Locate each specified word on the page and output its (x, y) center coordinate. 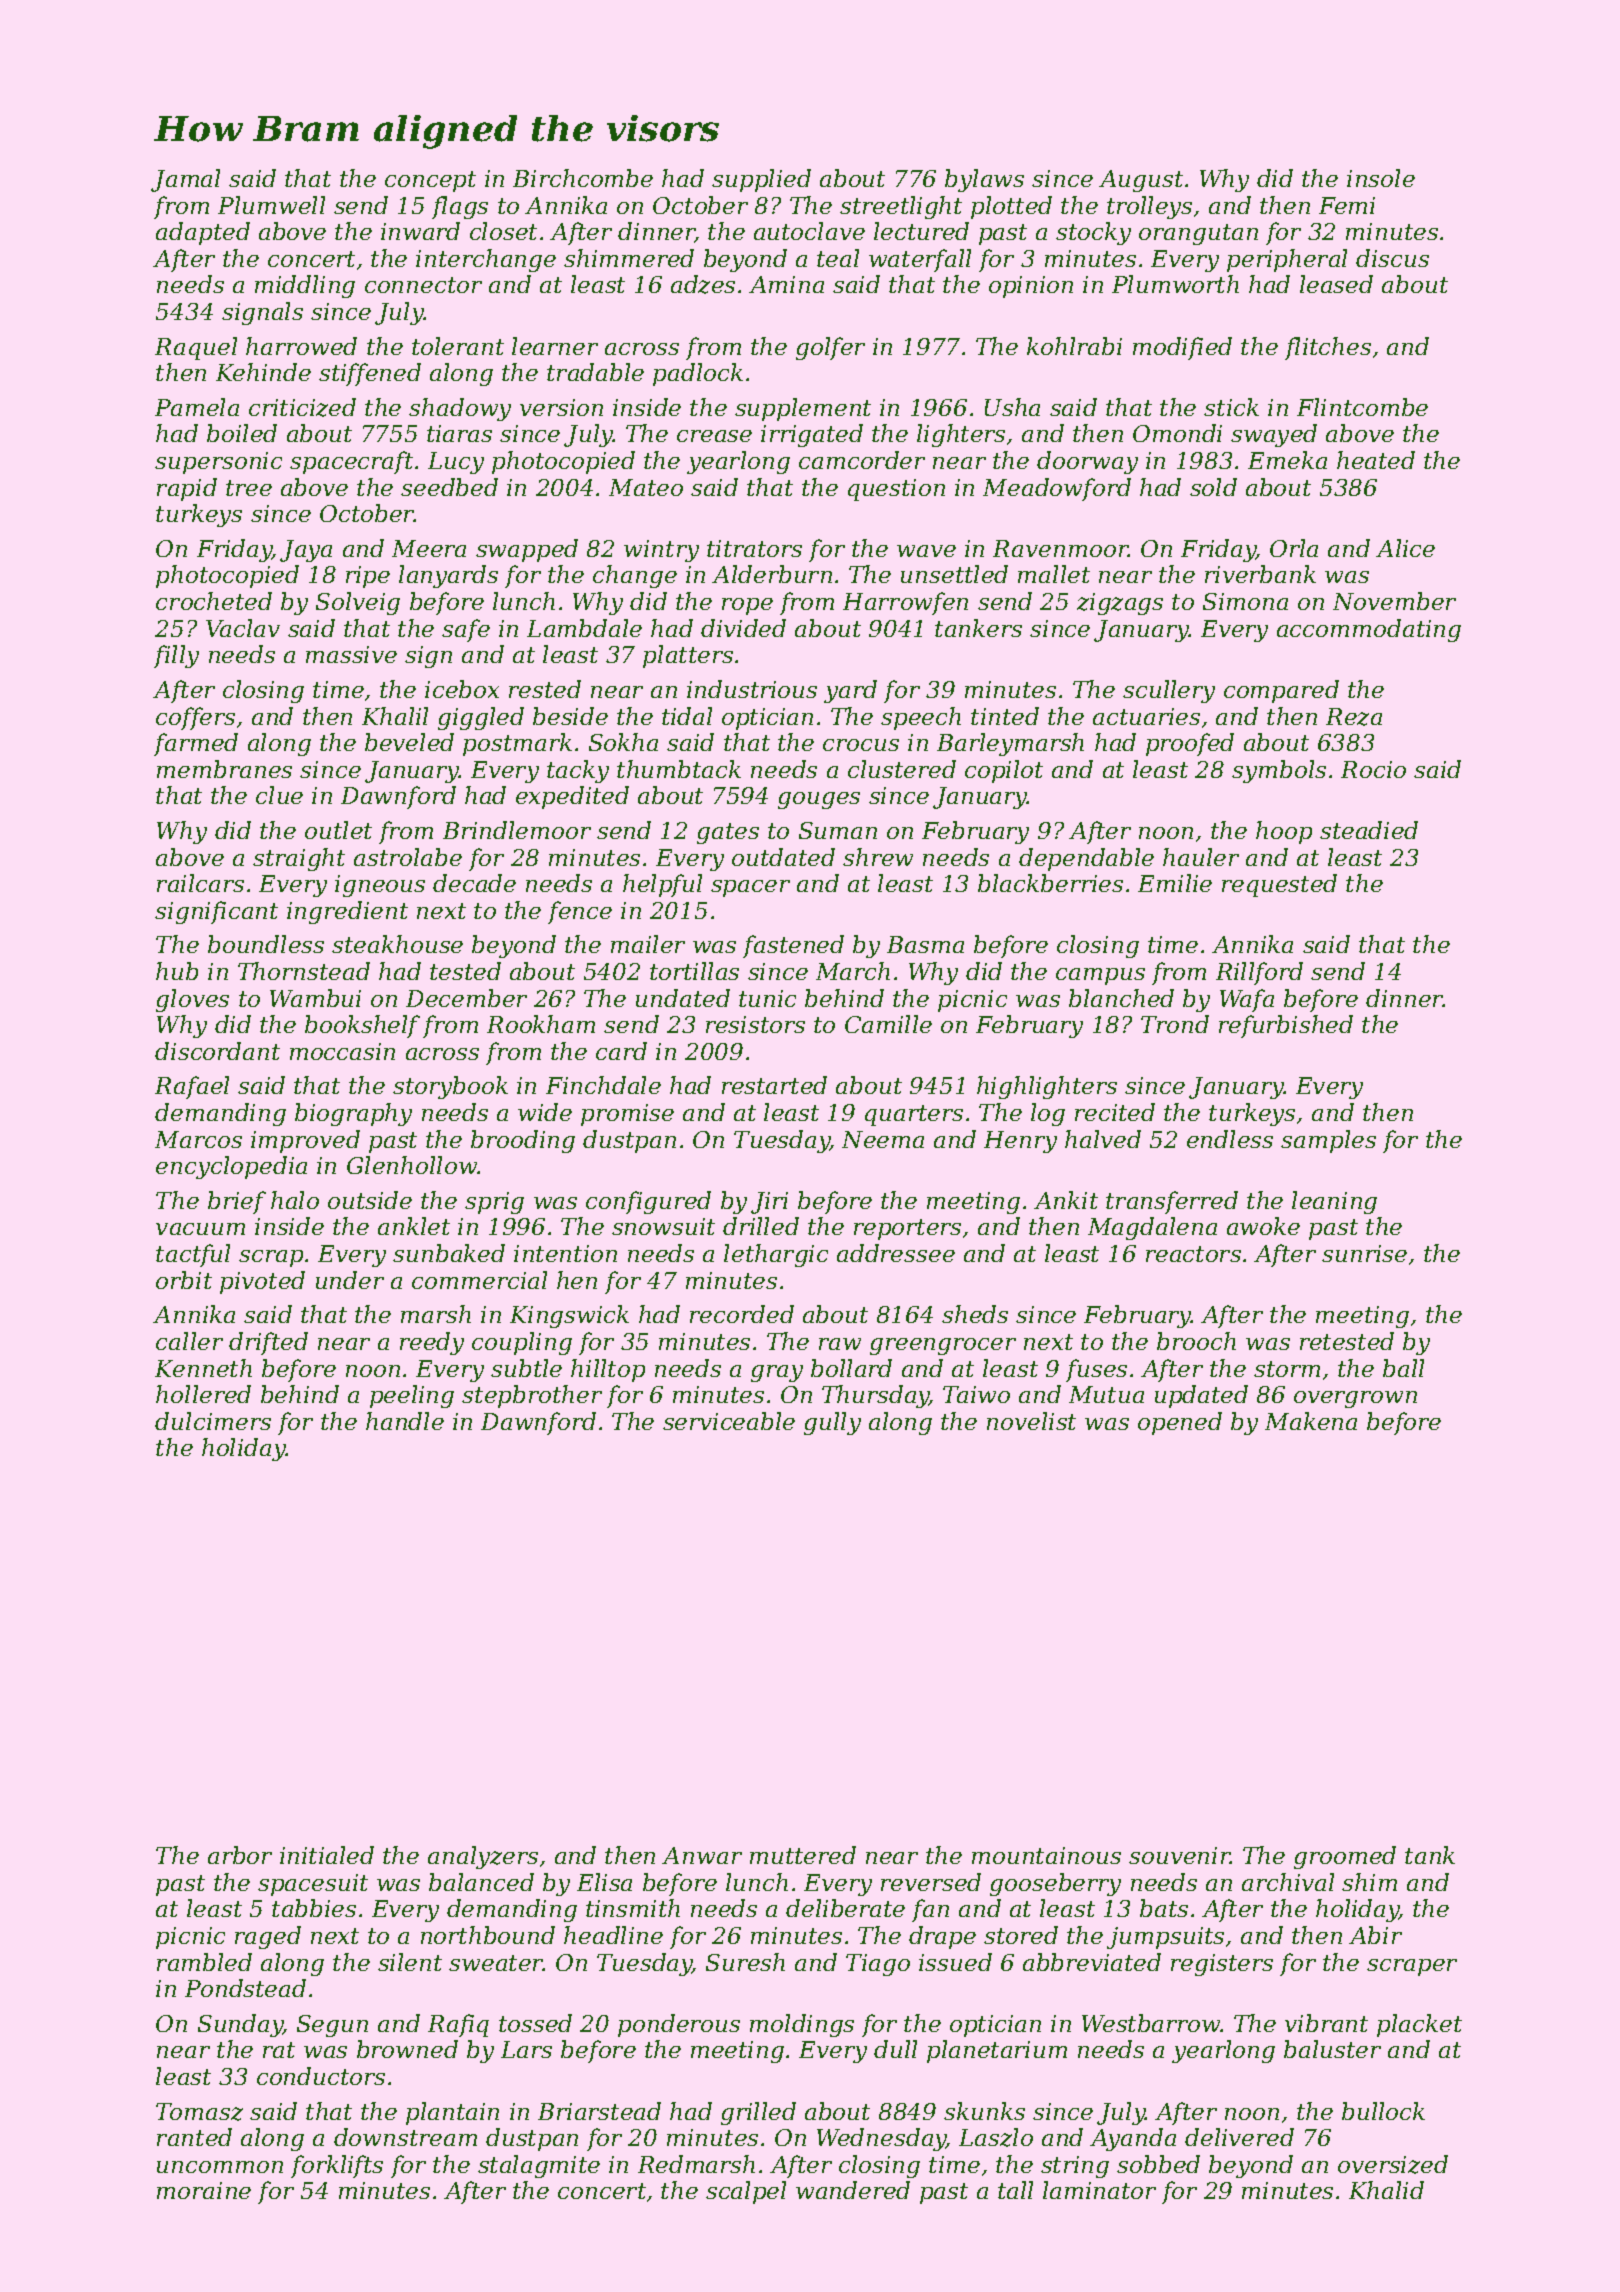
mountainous (1046, 1855)
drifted (268, 1343)
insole (1381, 178)
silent (410, 1962)
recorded (742, 1314)
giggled (481, 718)
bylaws (984, 180)
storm (1287, 1369)
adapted (203, 233)
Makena (1311, 1421)
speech (921, 718)
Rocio (1373, 769)
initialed (327, 1855)
